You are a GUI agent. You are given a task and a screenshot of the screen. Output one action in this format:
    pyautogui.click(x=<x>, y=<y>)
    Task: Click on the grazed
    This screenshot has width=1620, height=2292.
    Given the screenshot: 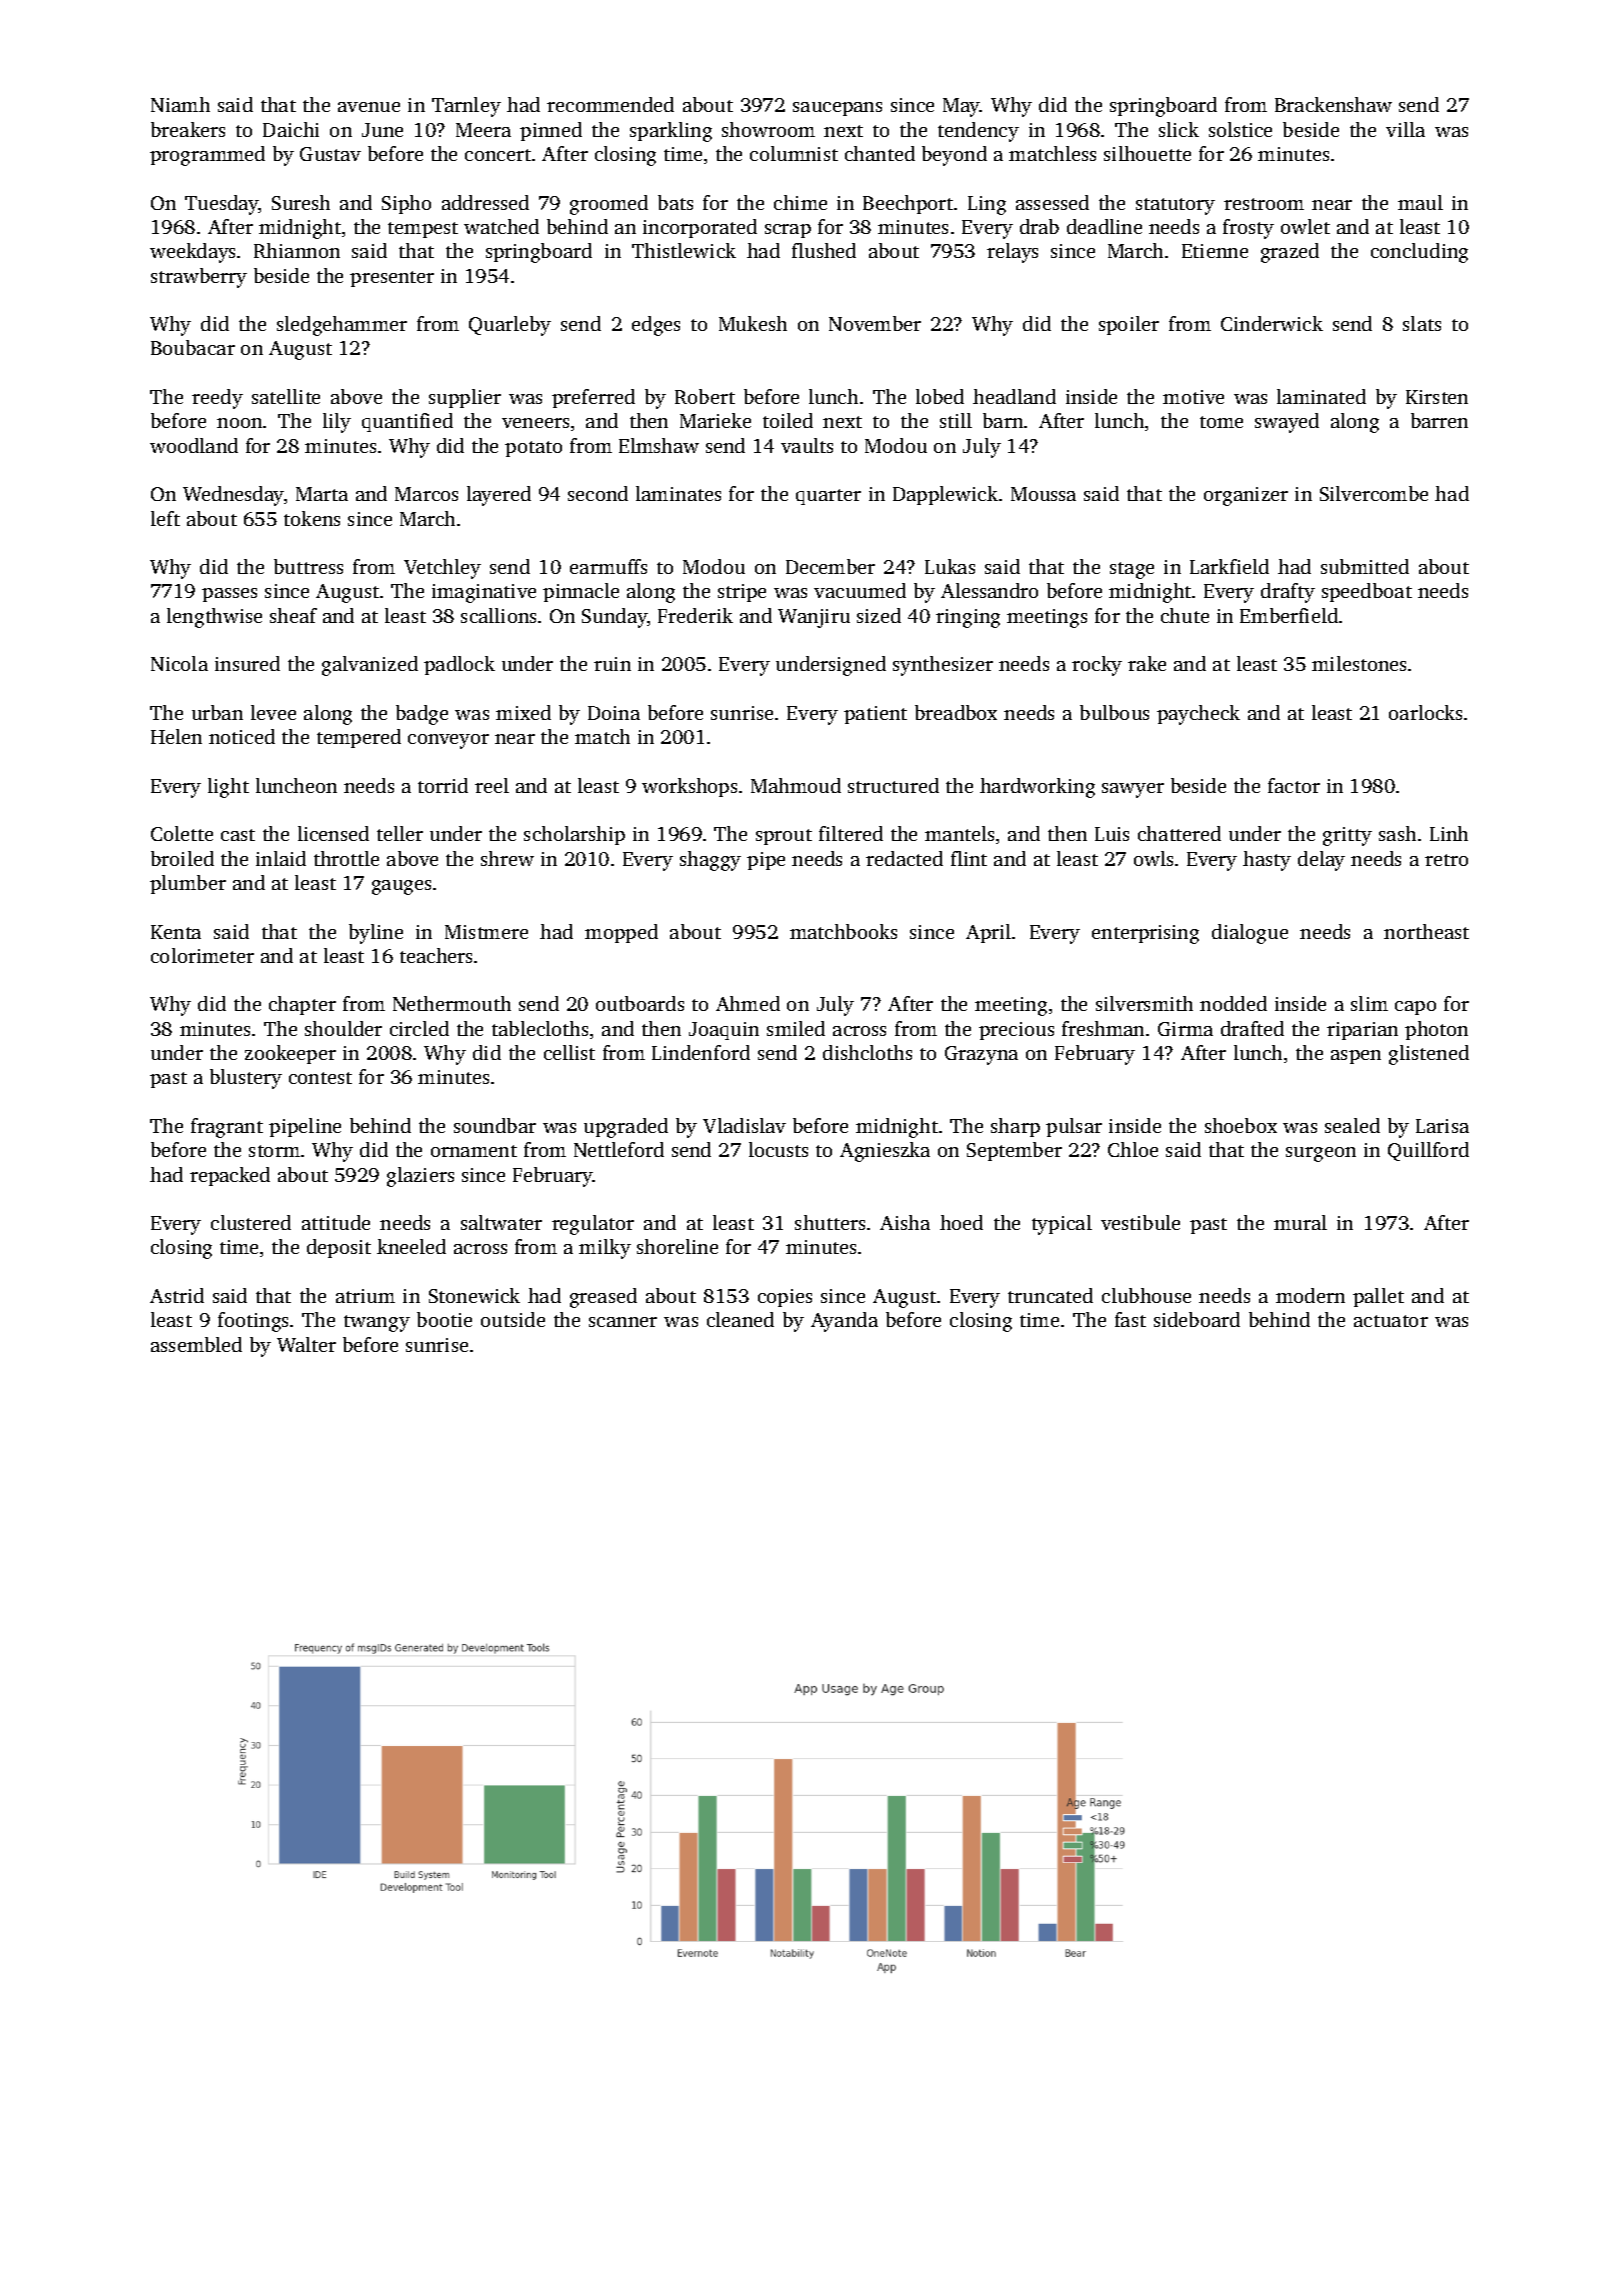 What is the action you would take?
    pyautogui.click(x=1290, y=253)
